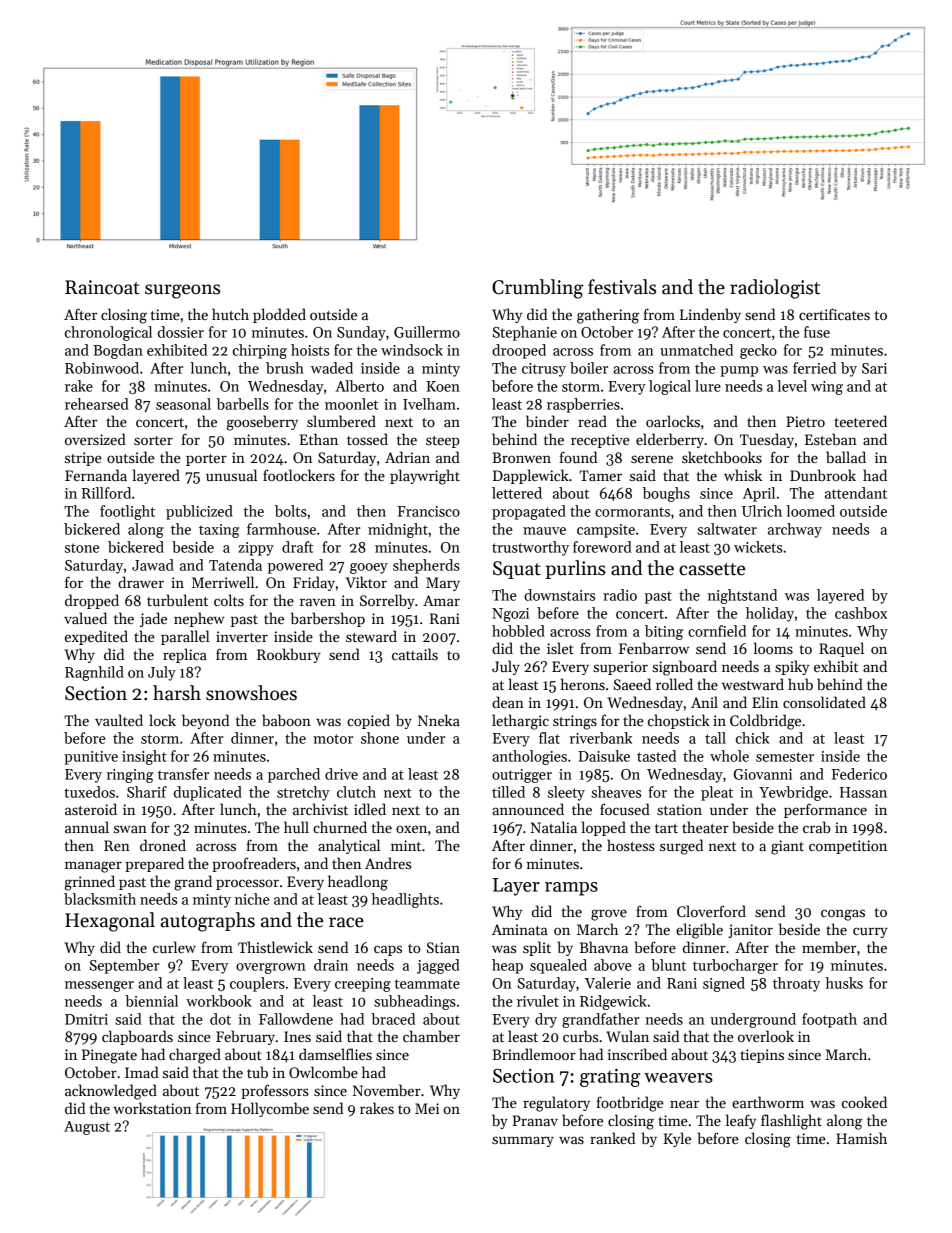 The image size is (952, 1233). What do you see at coordinates (729, 756) in the screenshot?
I see `whole` at bounding box center [729, 756].
